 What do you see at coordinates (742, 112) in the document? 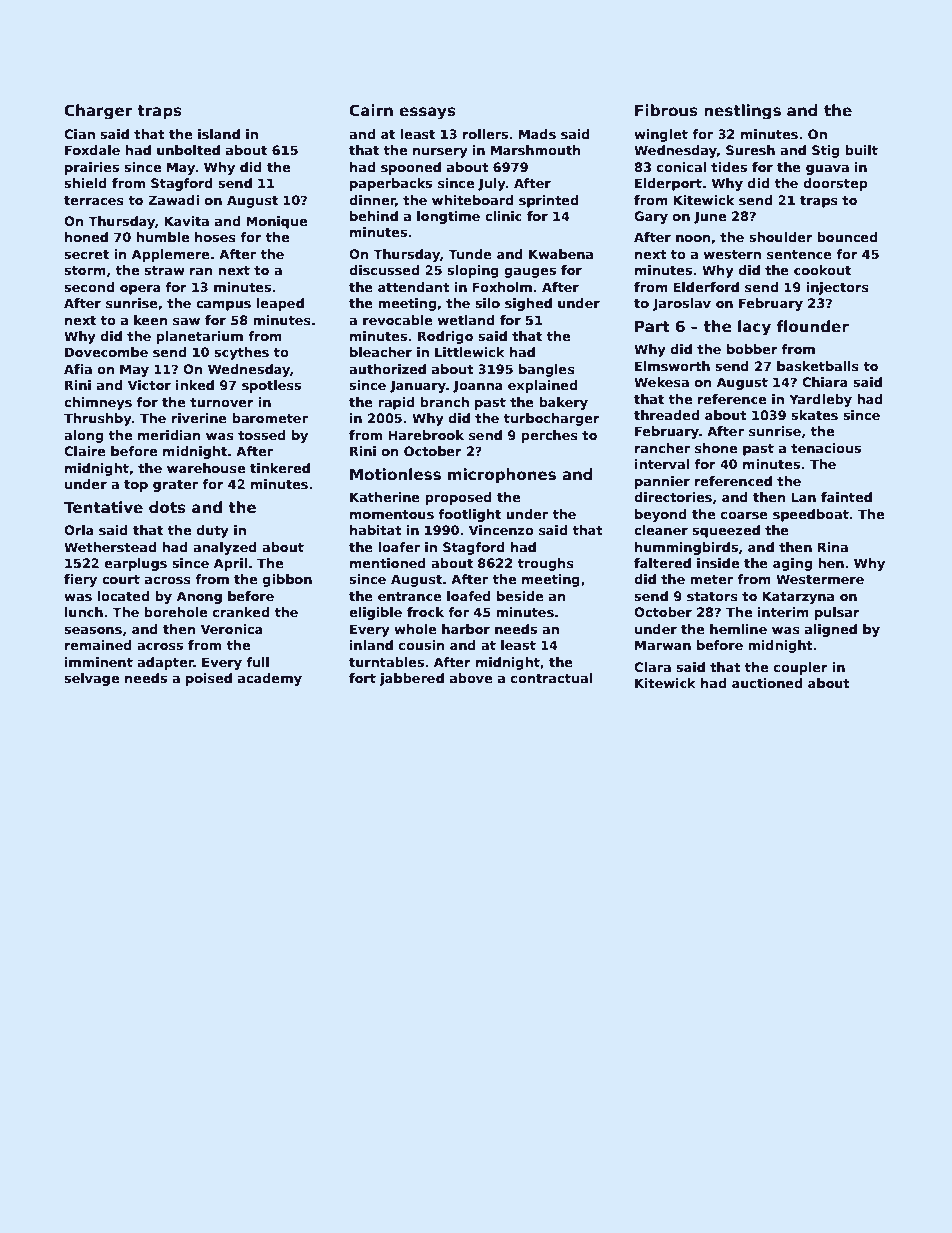
I see `nestlings` at bounding box center [742, 112].
